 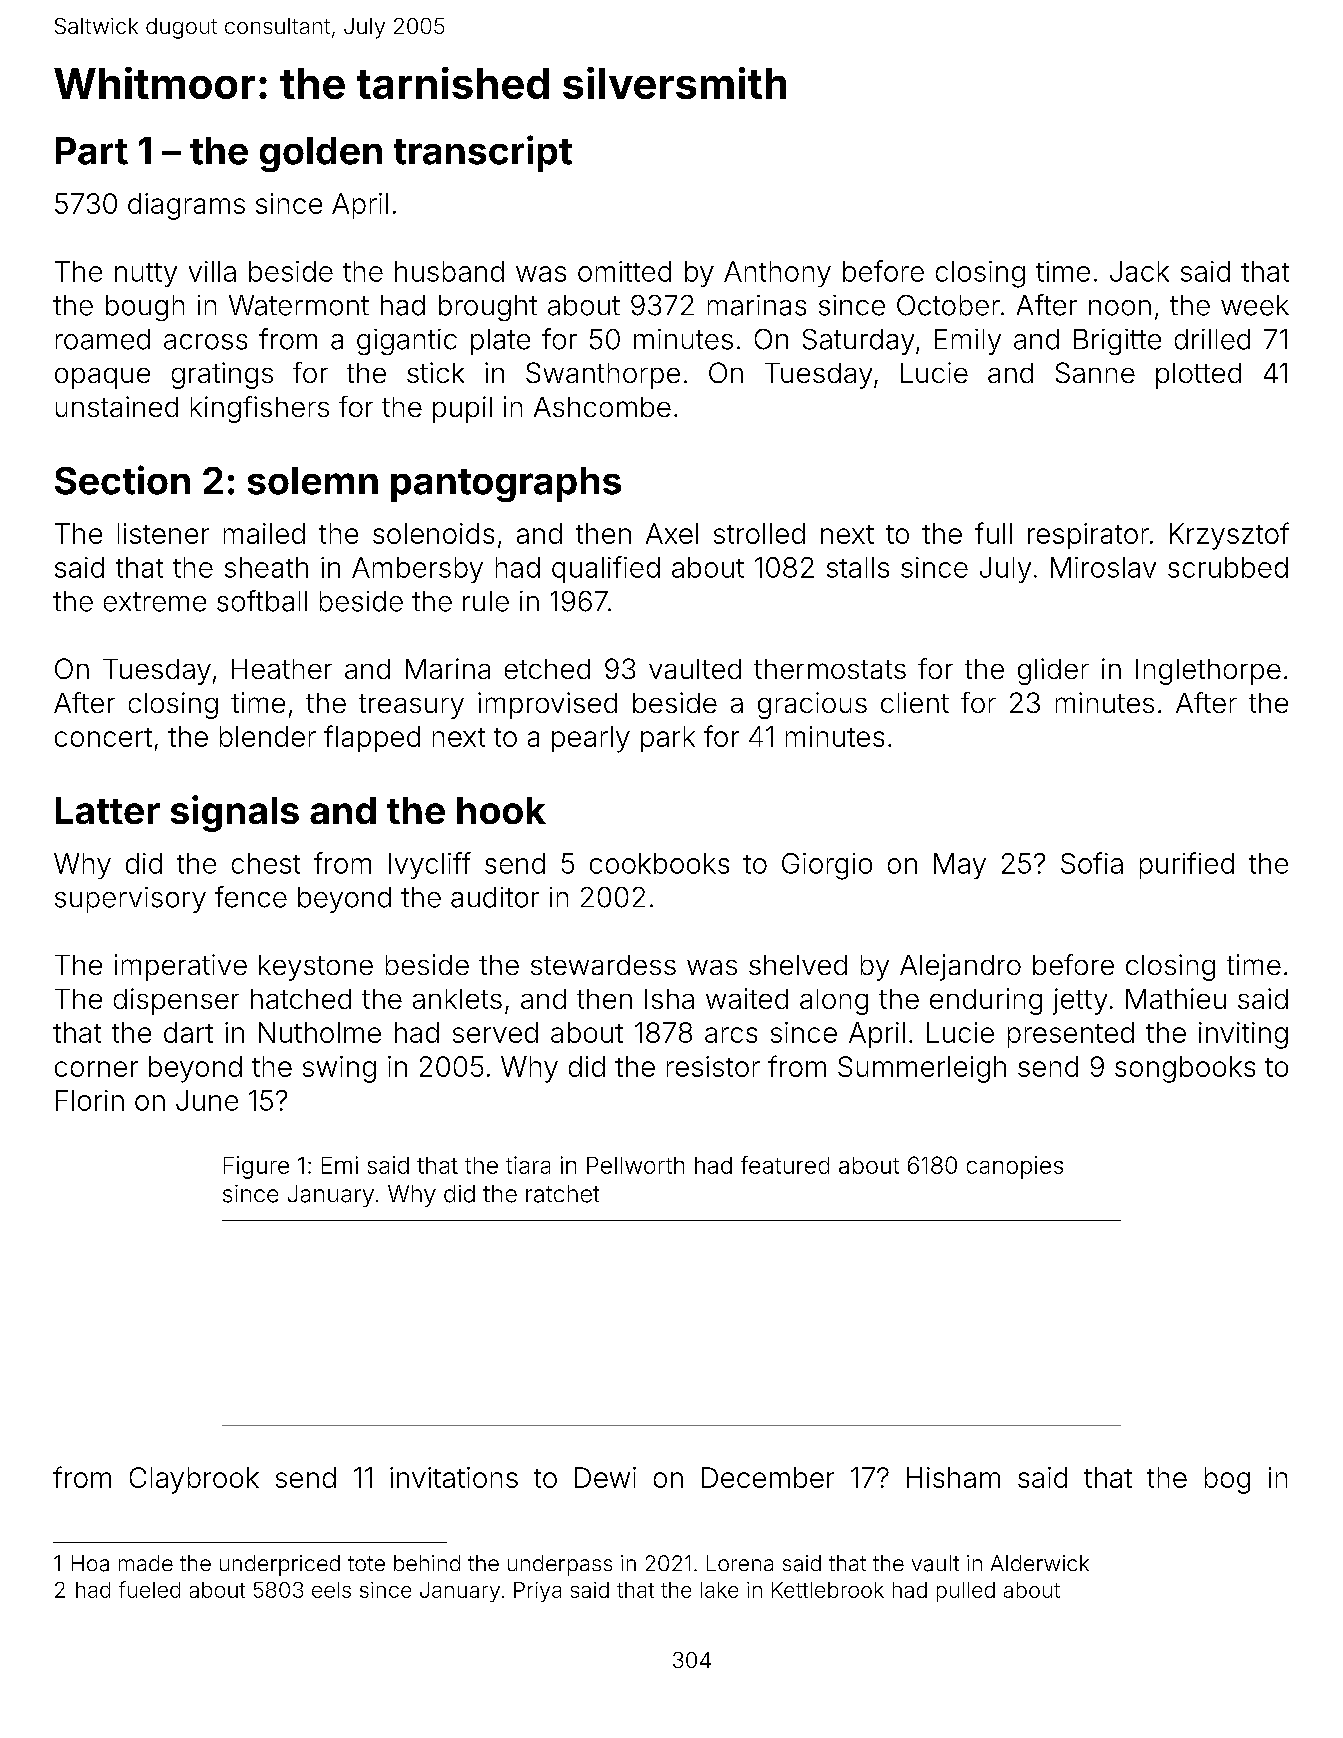 I want to click on Part, so click(x=92, y=151).
